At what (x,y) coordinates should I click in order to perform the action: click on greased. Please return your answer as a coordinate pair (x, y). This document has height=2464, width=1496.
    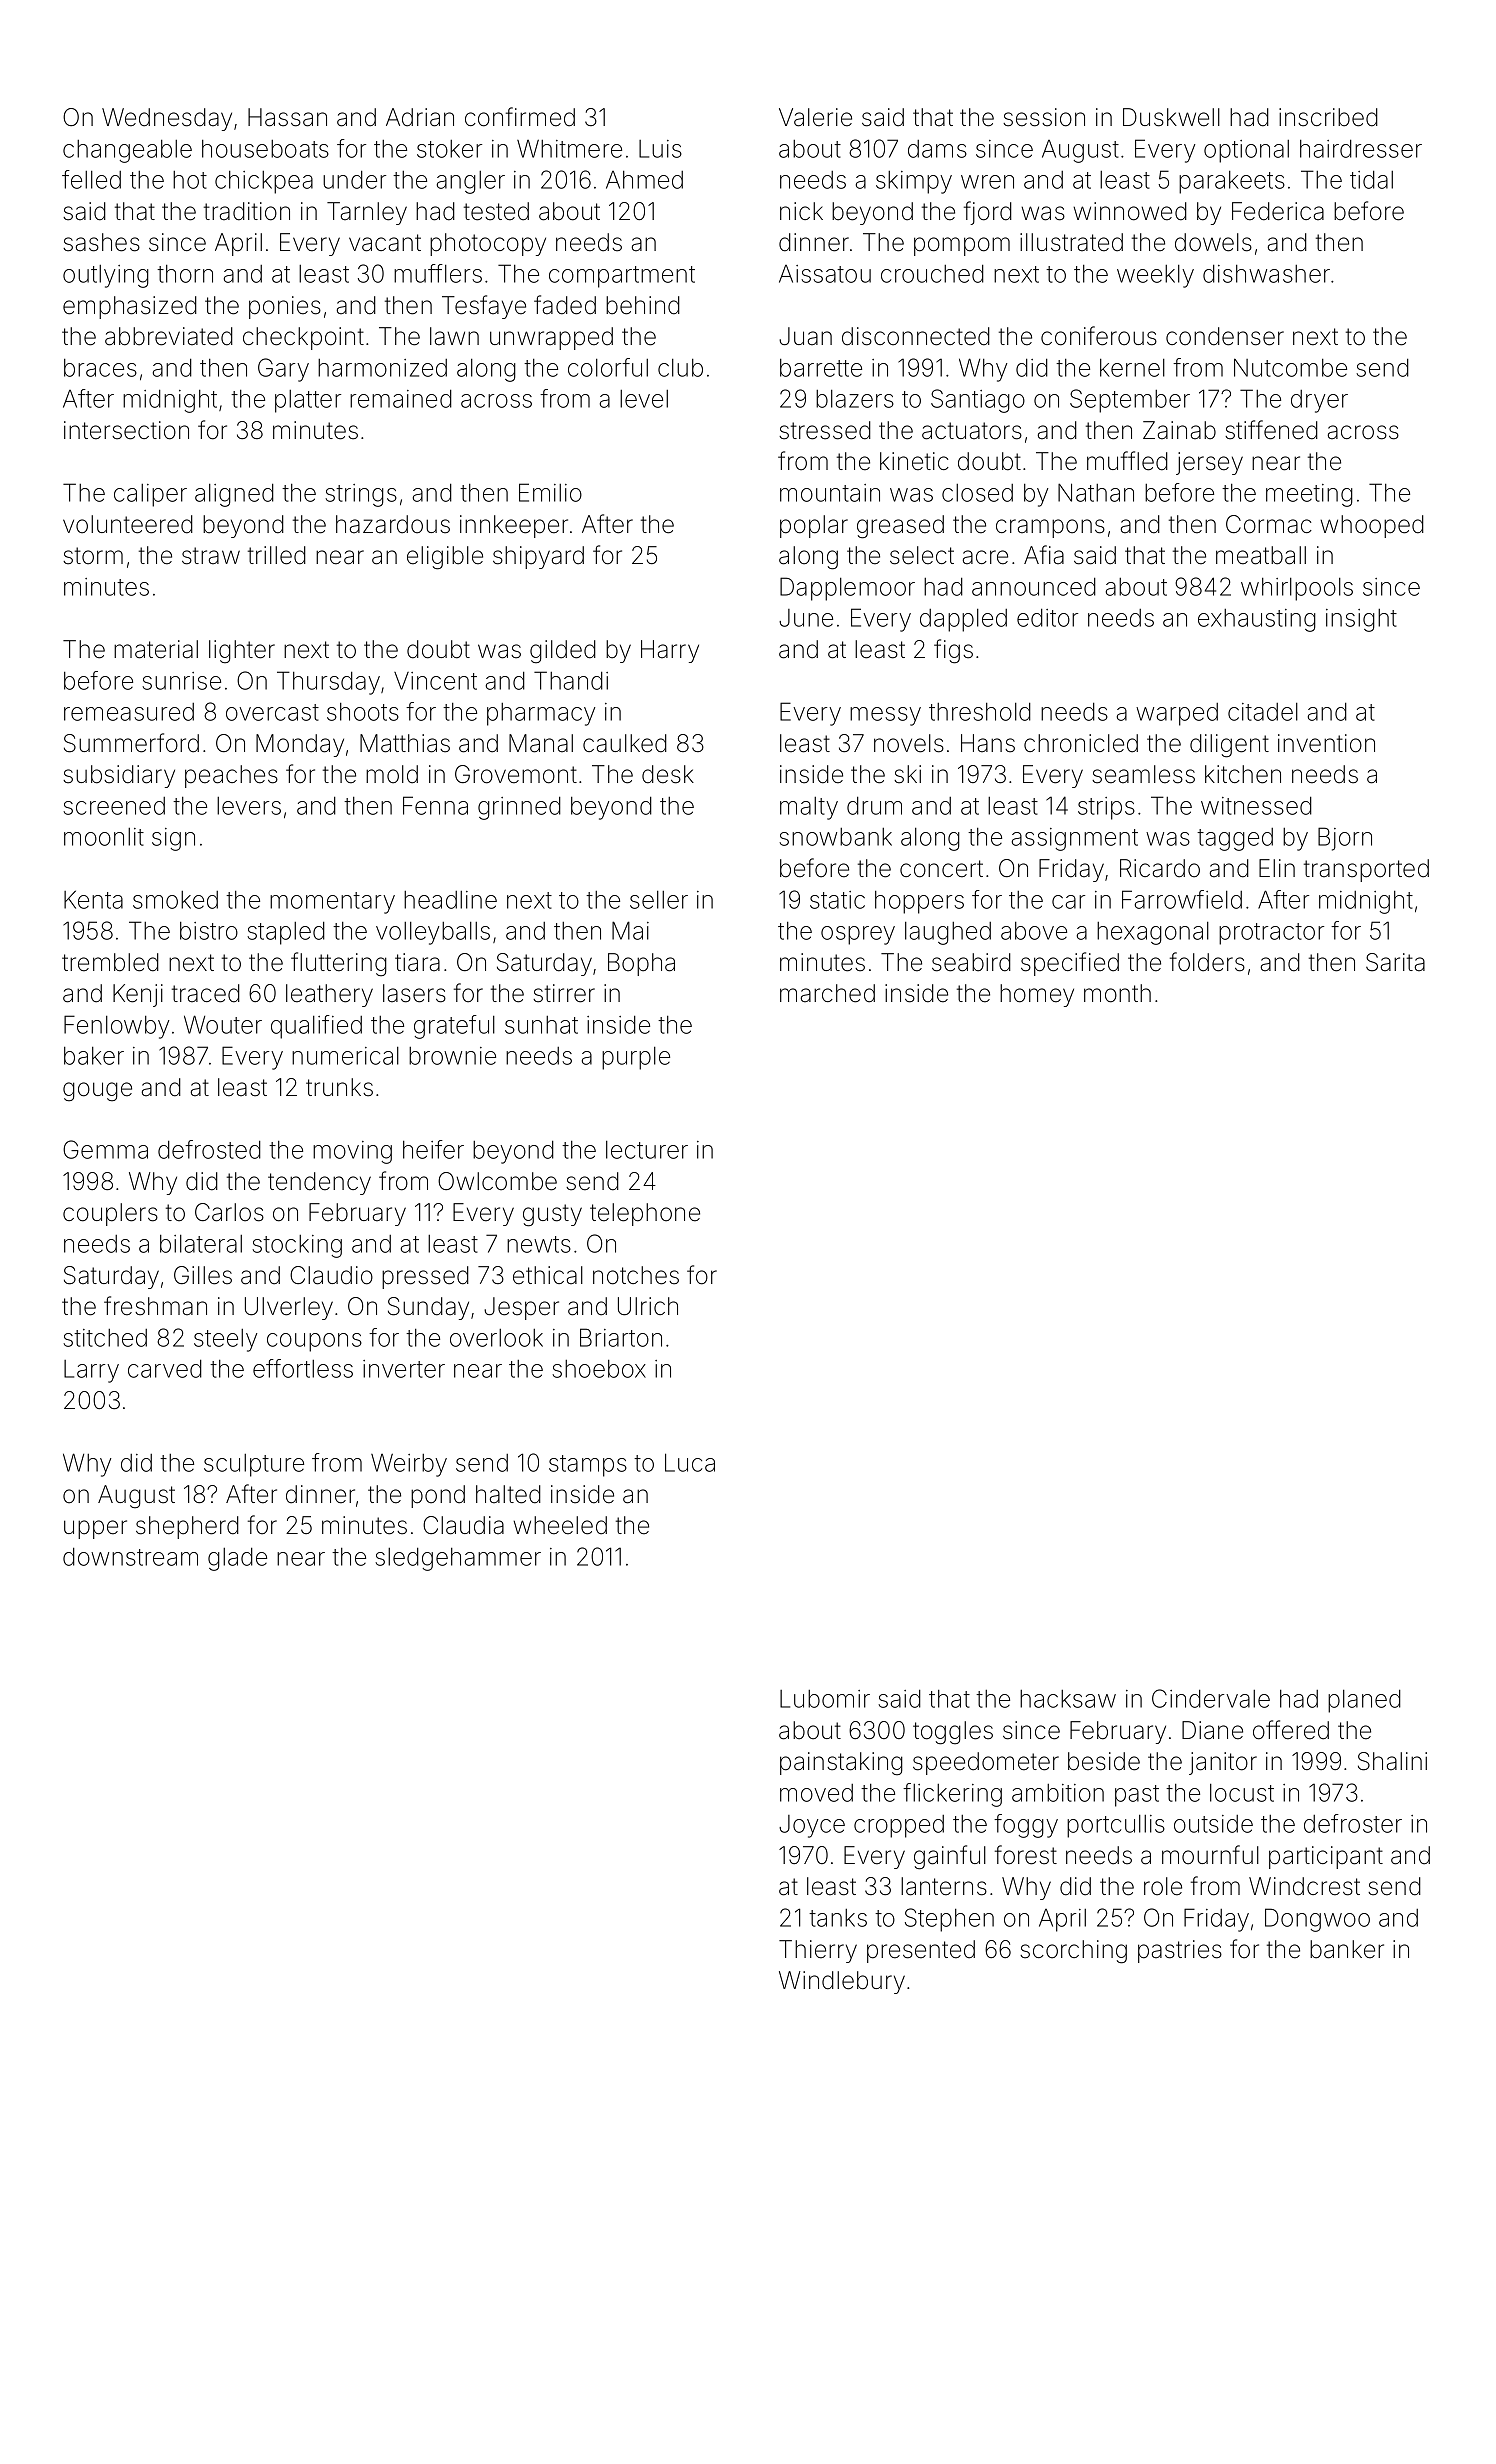
    Looking at the image, I should click on (900, 527).
